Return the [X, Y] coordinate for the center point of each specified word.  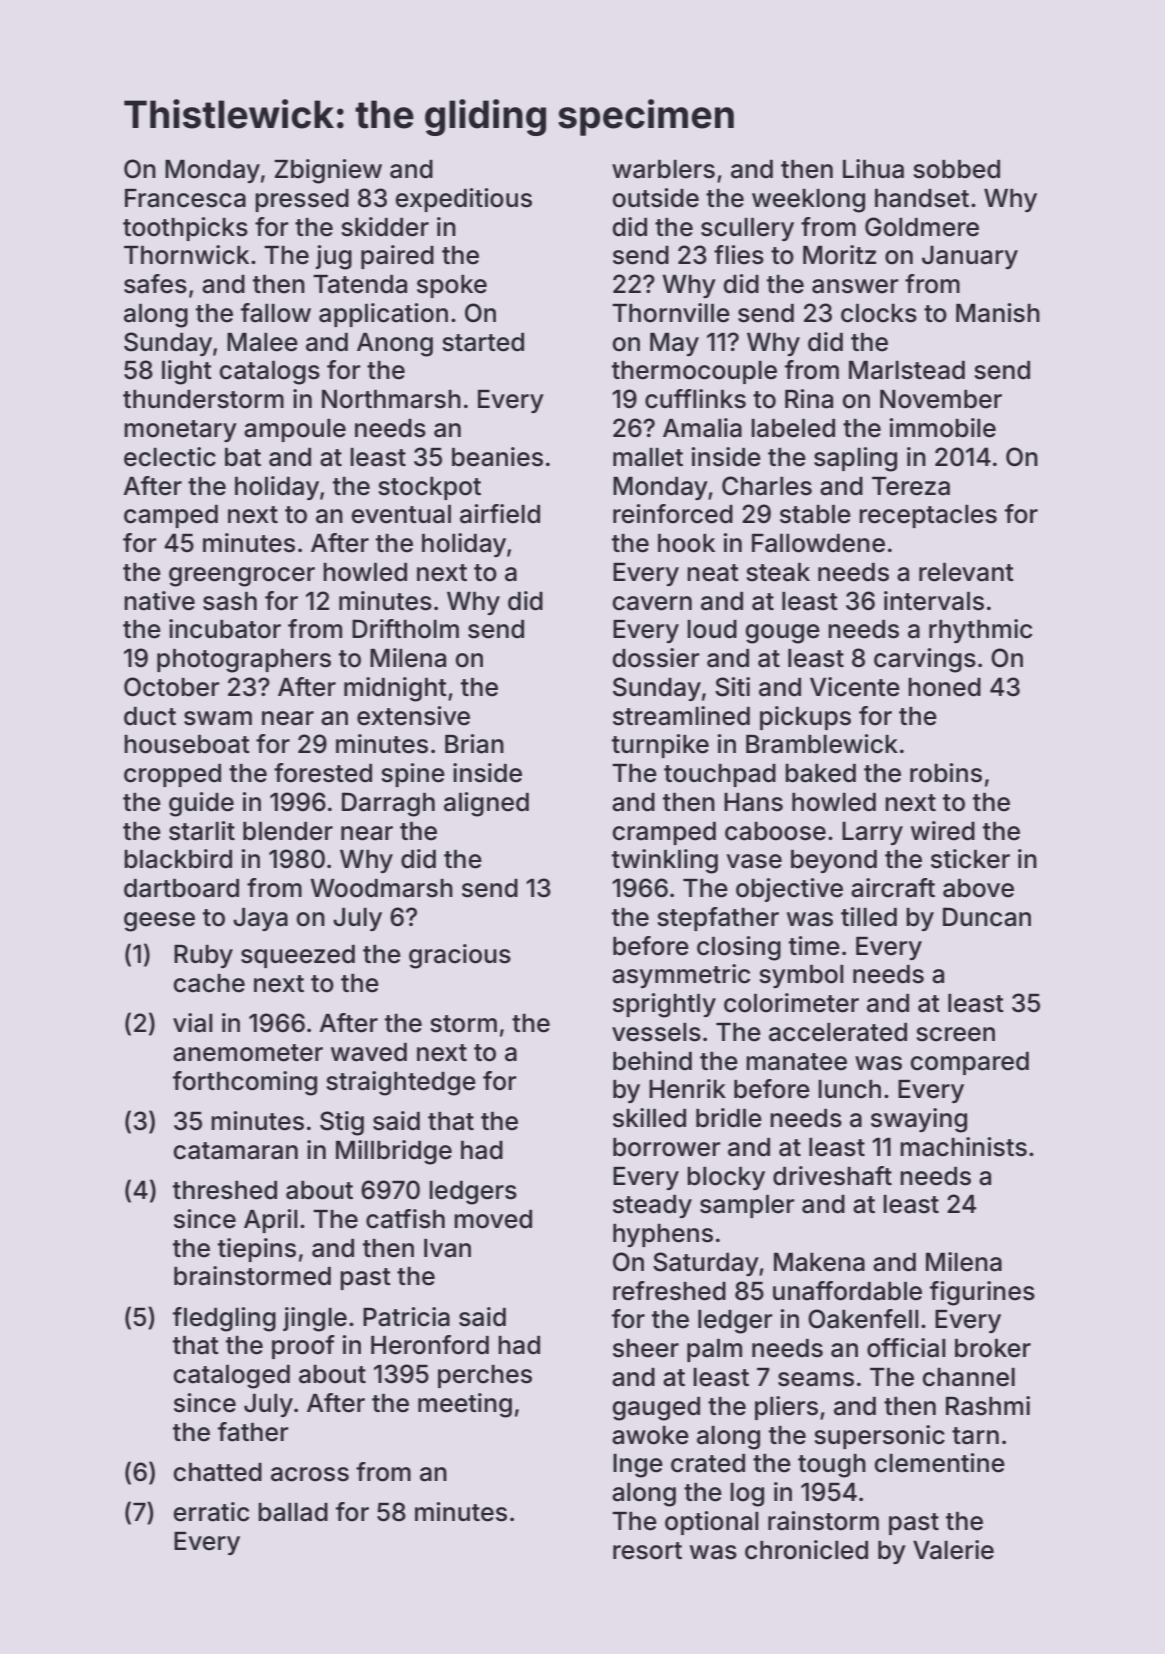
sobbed [956, 169]
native [159, 601]
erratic [211, 1512]
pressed [302, 200]
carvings [925, 660]
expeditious [463, 200]
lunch [849, 1089]
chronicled [806, 1550]
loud [712, 629]
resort [647, 1551]
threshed [225, 1190]
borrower [666, 1147]
